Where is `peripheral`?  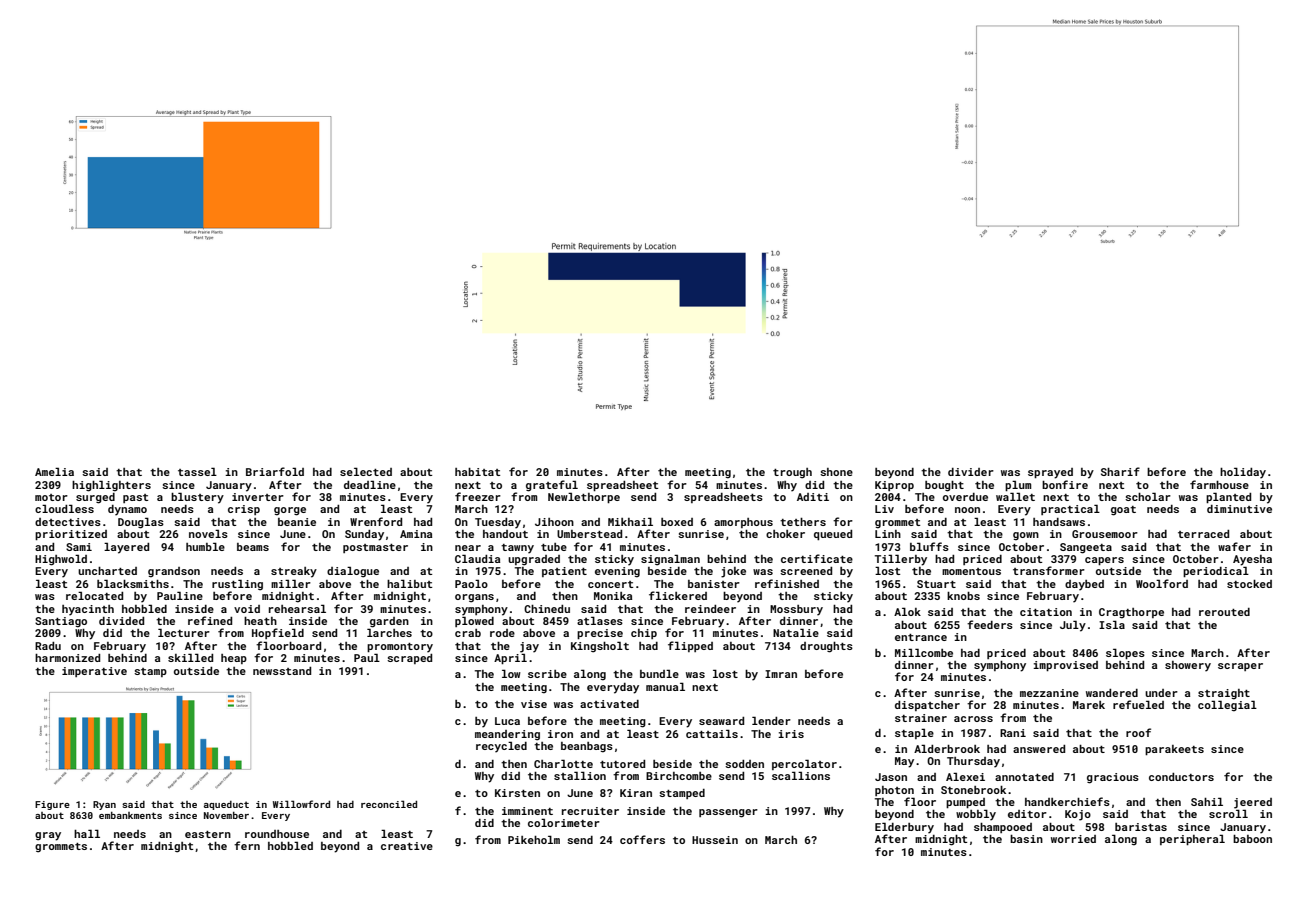 peripheral is located at coordinates (1192, 839).
